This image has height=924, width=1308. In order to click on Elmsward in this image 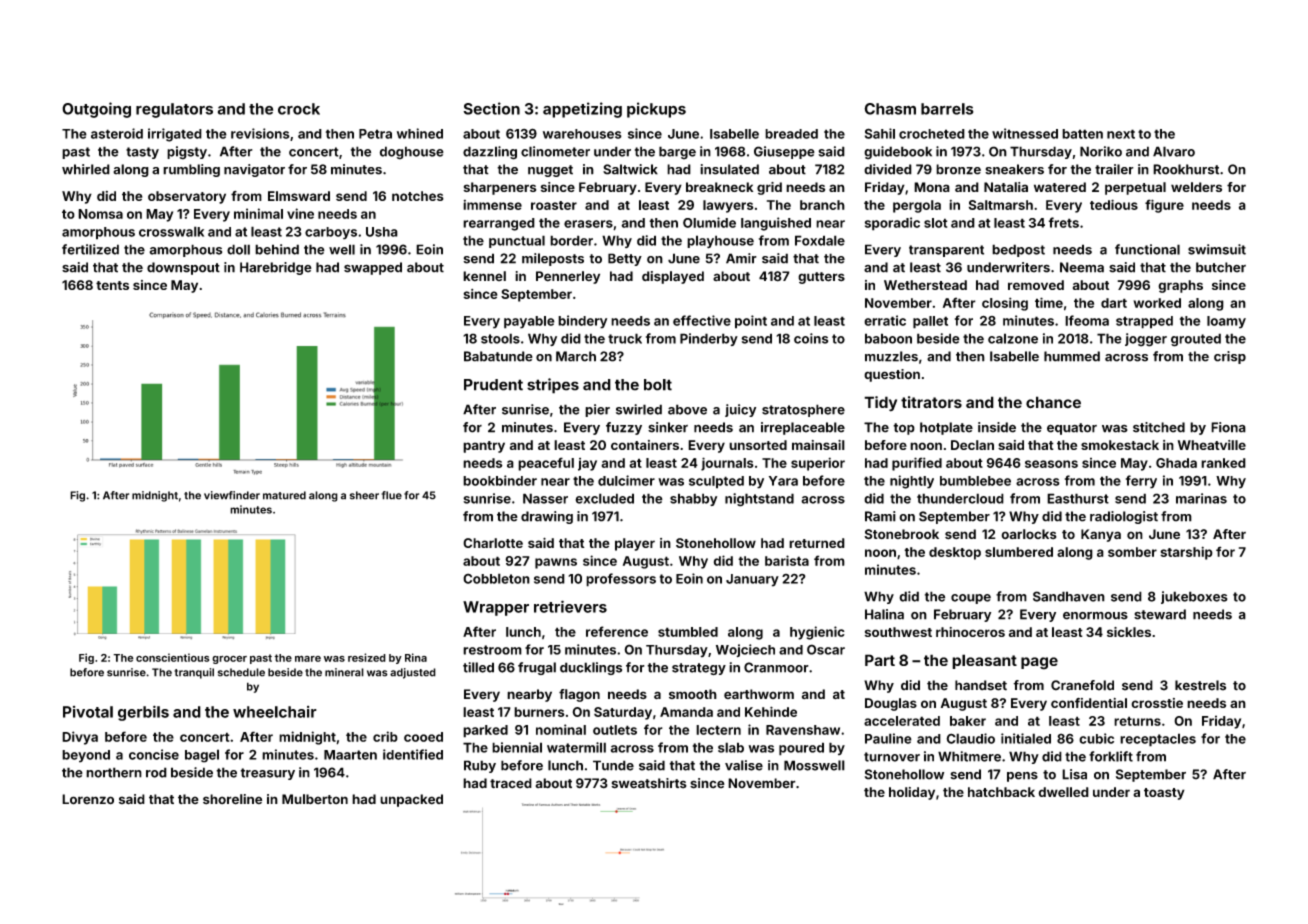, I will do `click(299, 196)`.
